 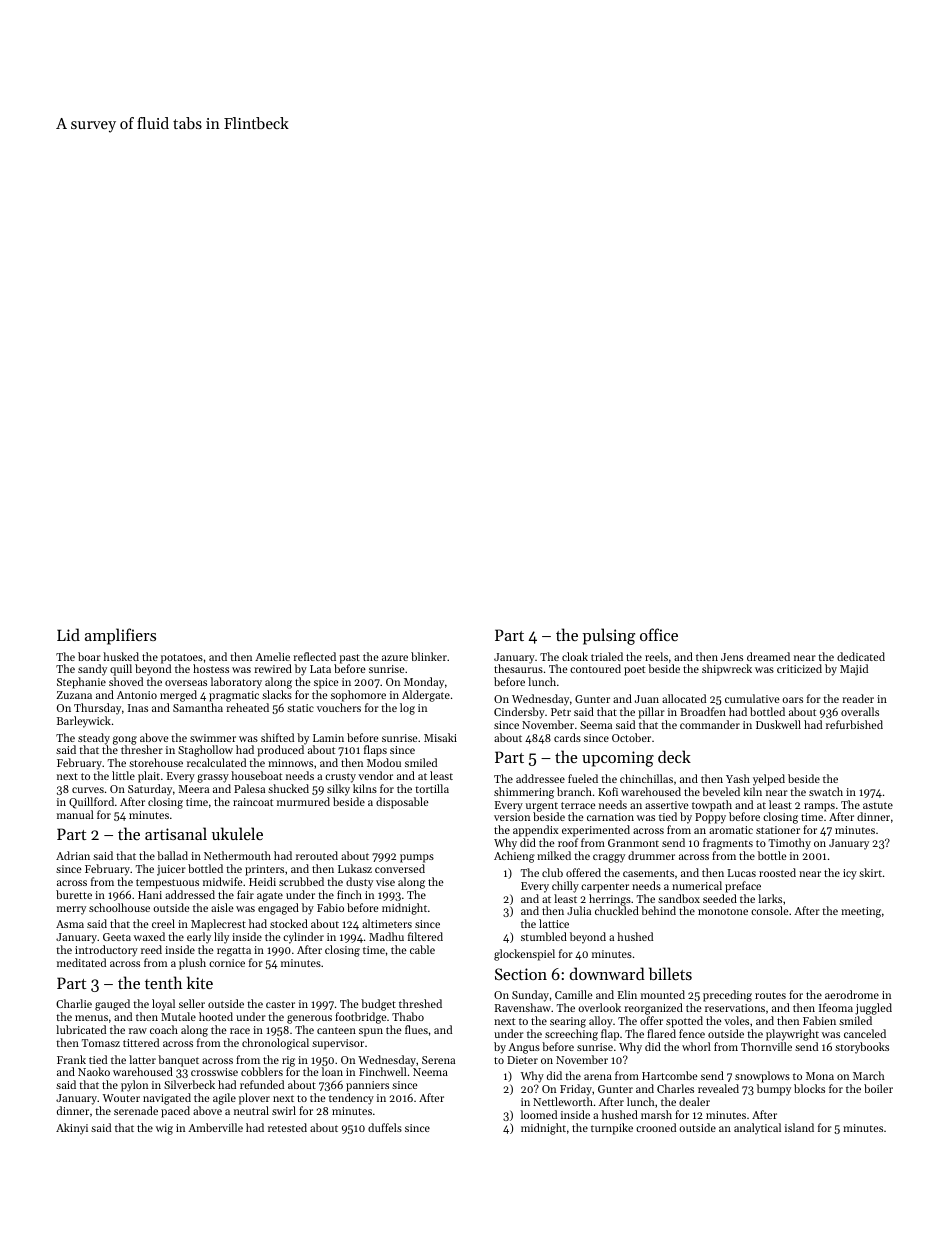 I want to click on island, so click(x=799, y=1127).
